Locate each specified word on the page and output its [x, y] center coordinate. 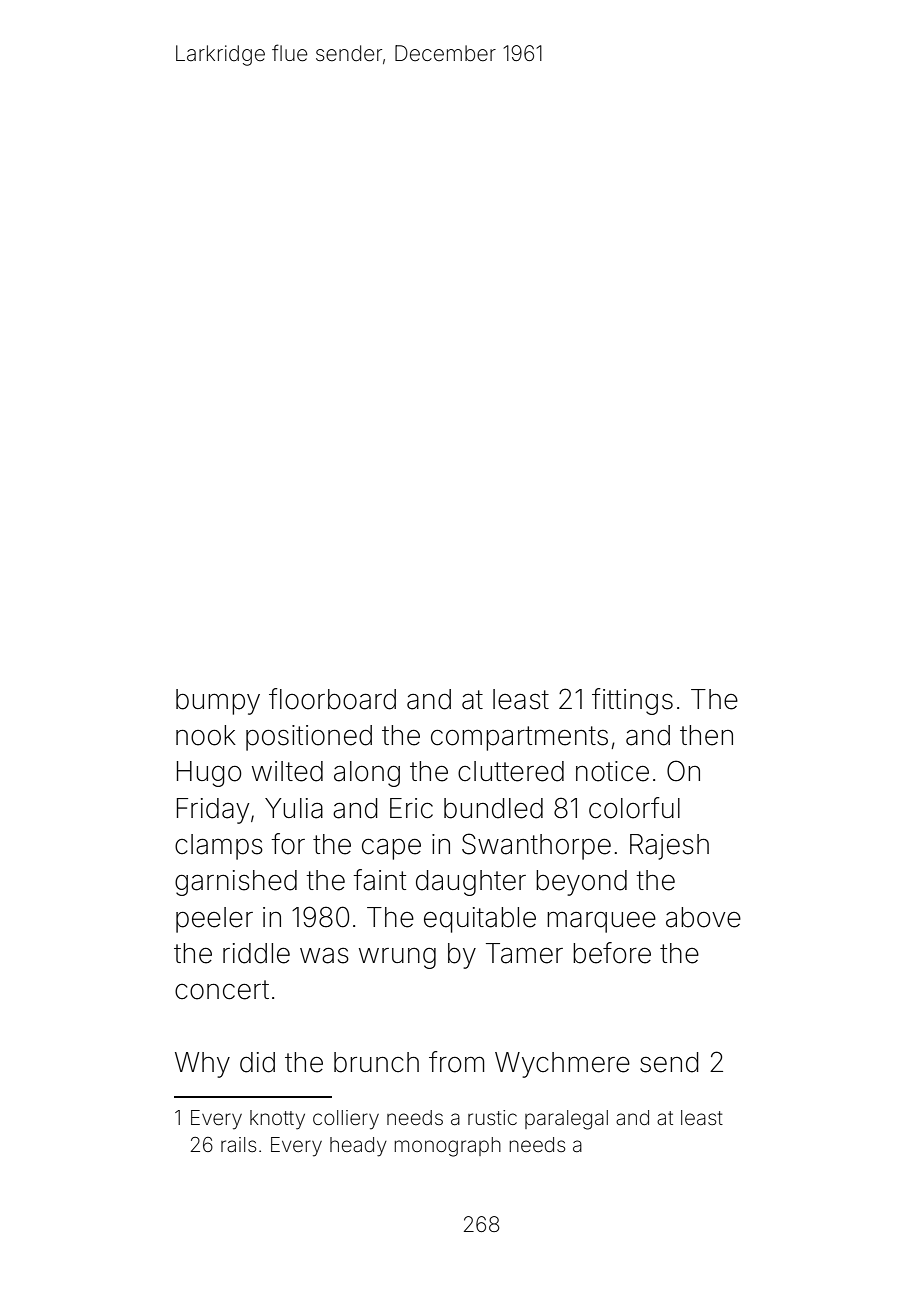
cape [391, 849]
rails [238, 1144]
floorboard [332, 699]
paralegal [566, 1120]
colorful [634, 808]
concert [222, 990]
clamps [219, 847]
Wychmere [562, 1065]
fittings [632, 701]
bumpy [218, 702]
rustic [492, 1117]
